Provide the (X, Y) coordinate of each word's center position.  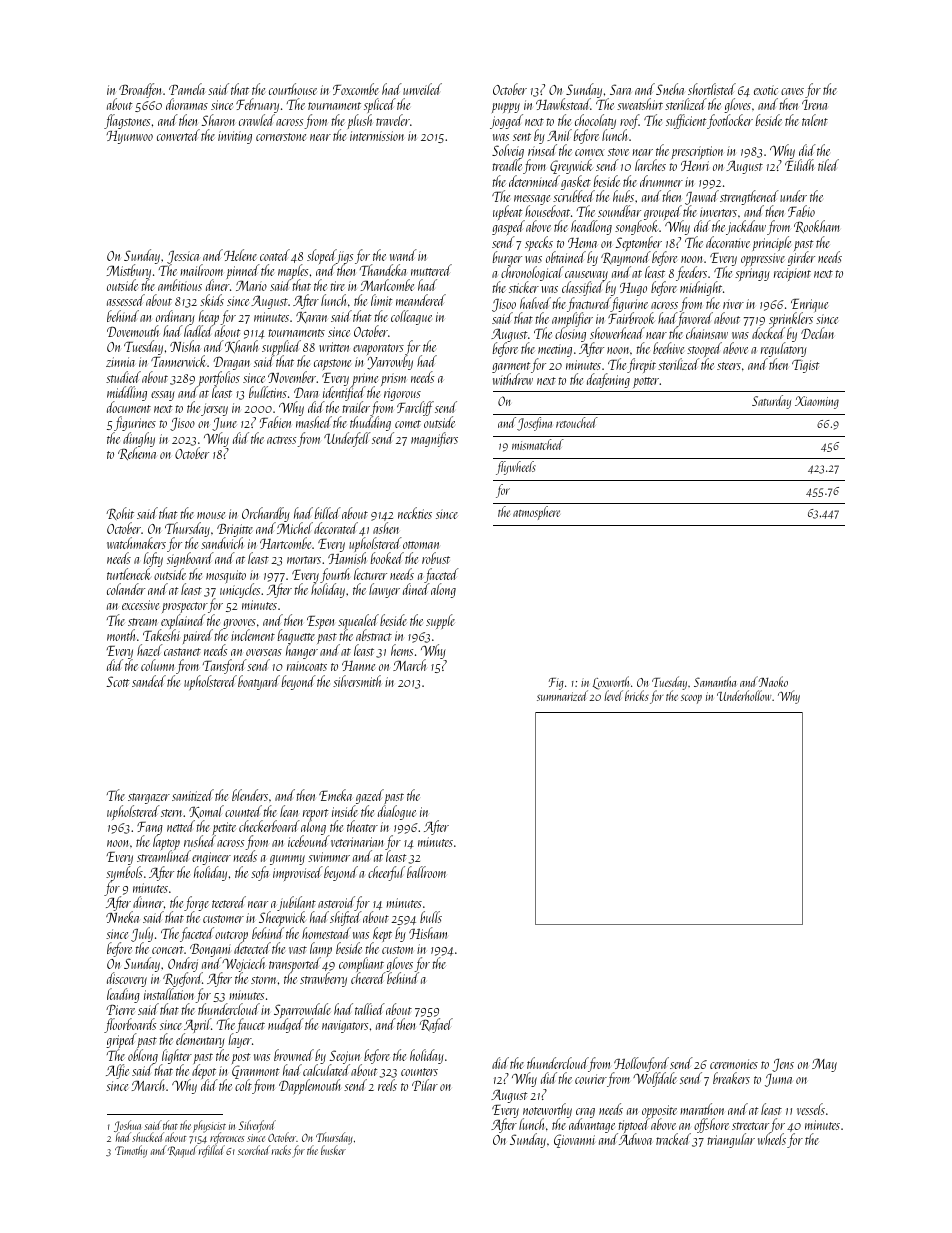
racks (281, 1150)
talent (815, 120)
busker (333, 1150)
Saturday (771, 402)
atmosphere (536, 513)
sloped (321, 257)
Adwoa (635, 1139)
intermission (377, 136)
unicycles (240, 591)
